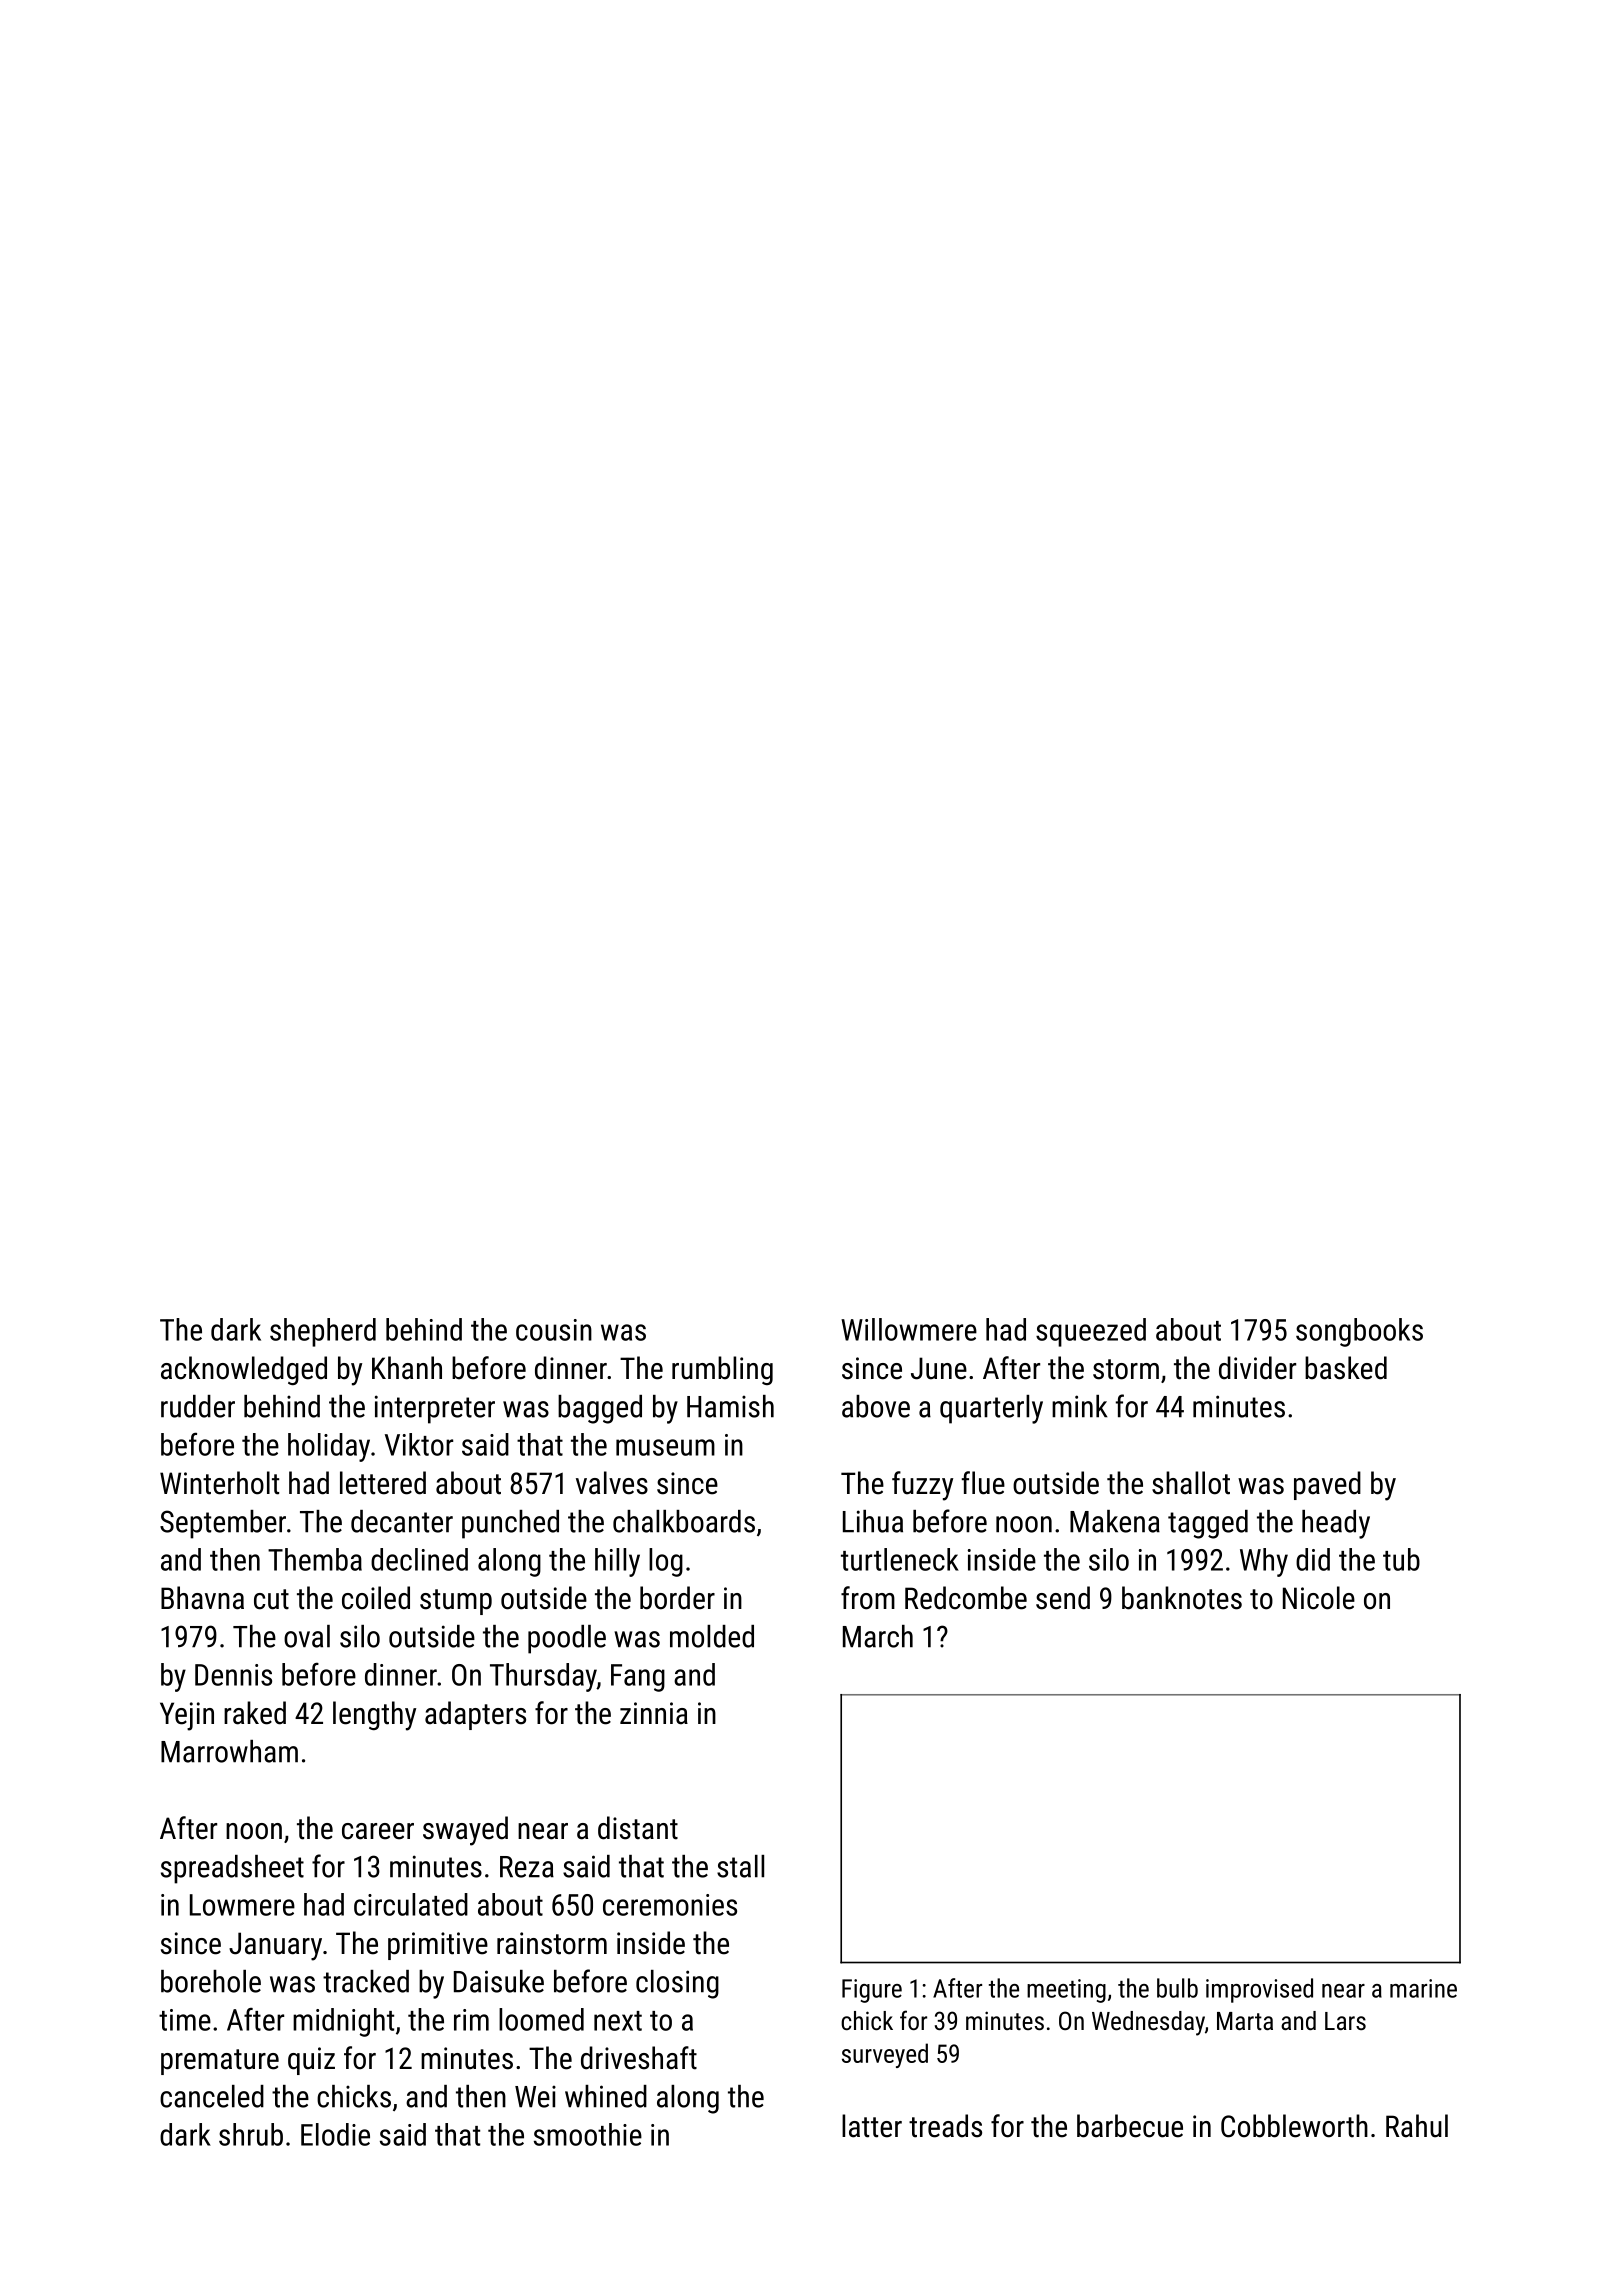  Describe the element at coordinates (335, 2134) in the screenshot. I see `Elodie` at that location.
